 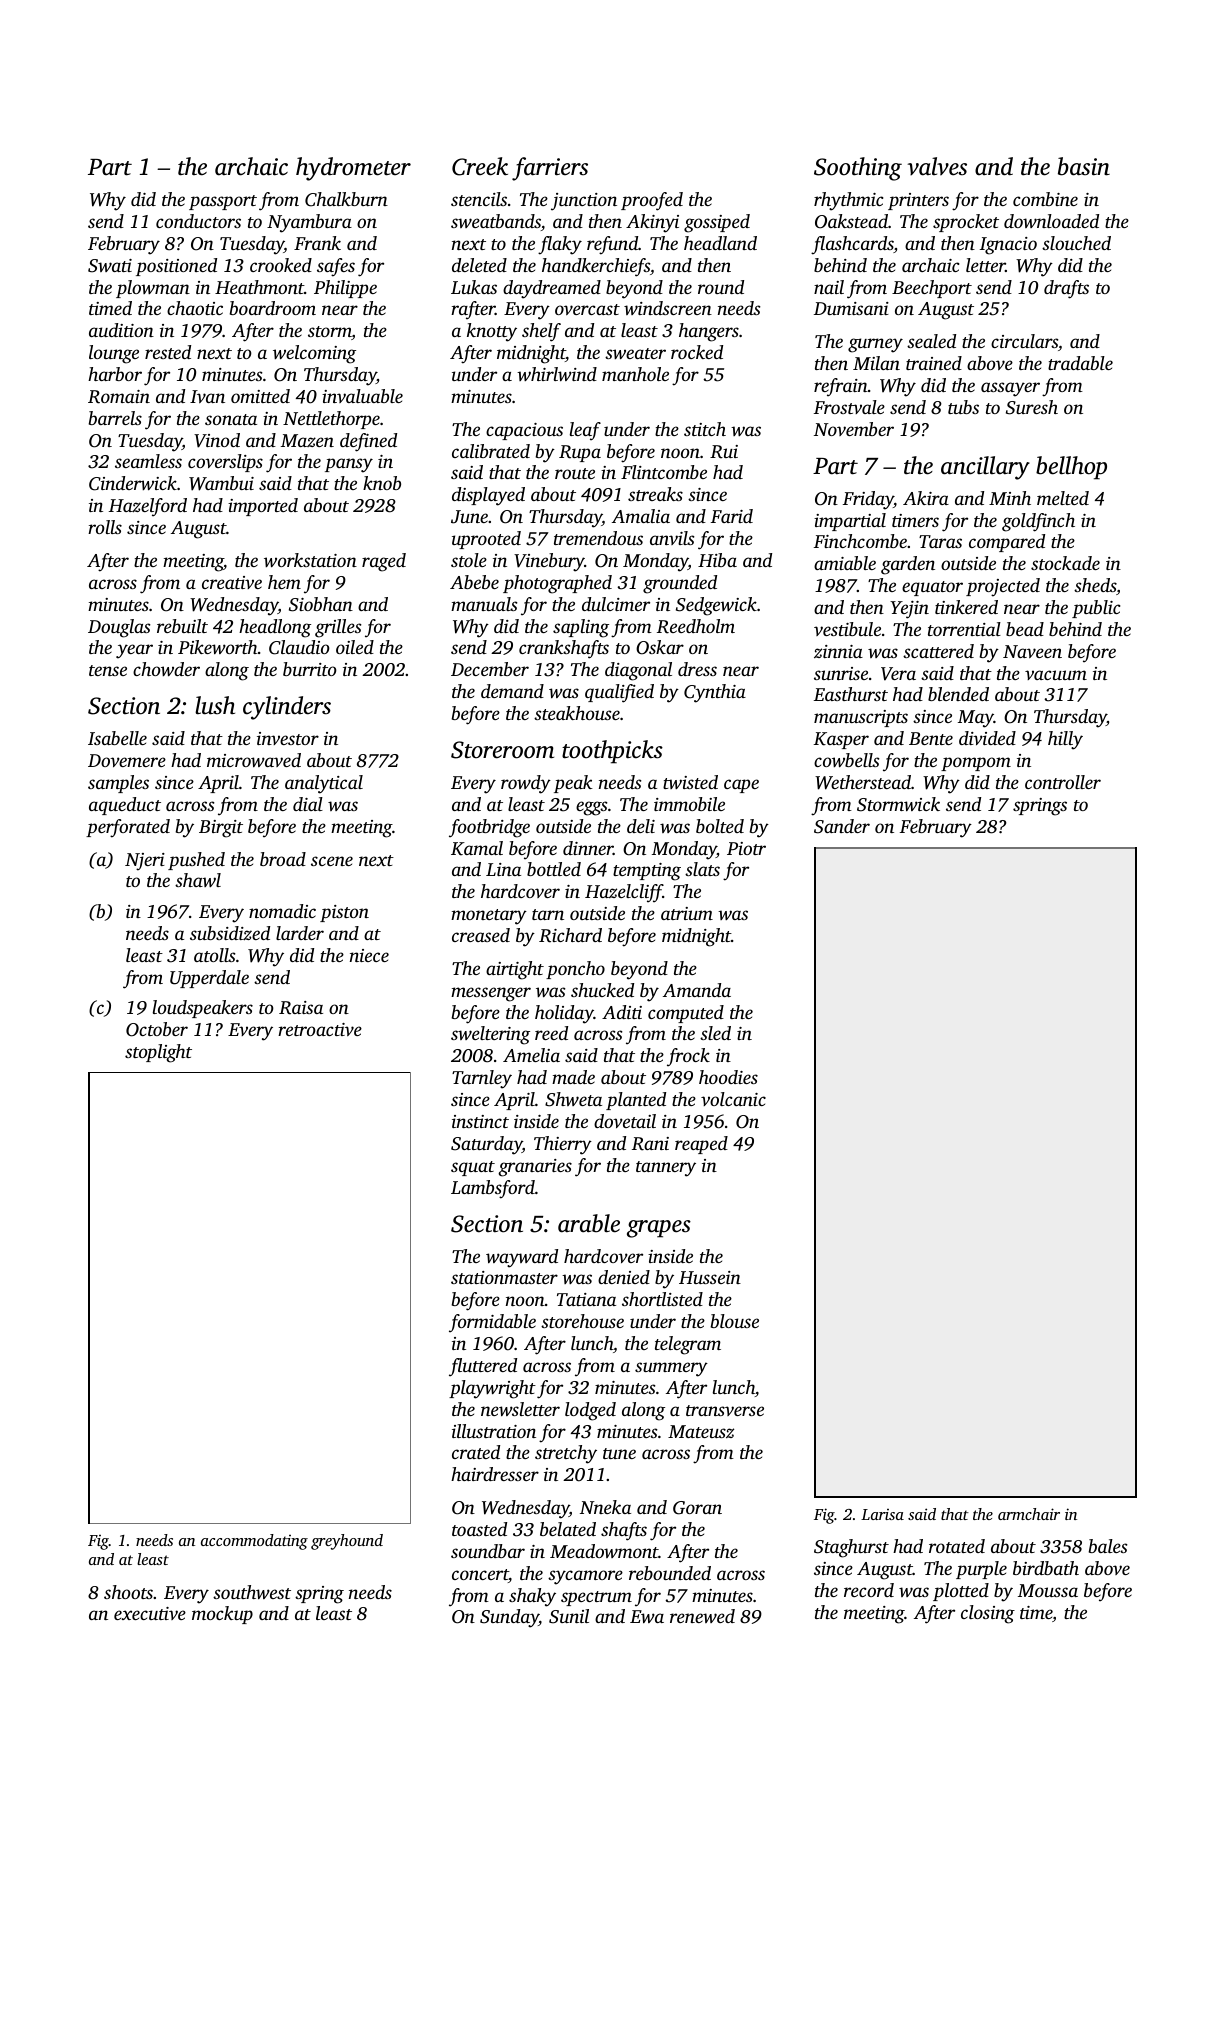 What do you see at coordinates (585, 431) in the screenshot?
I see `leaf` at bounding box center [585, 431].
